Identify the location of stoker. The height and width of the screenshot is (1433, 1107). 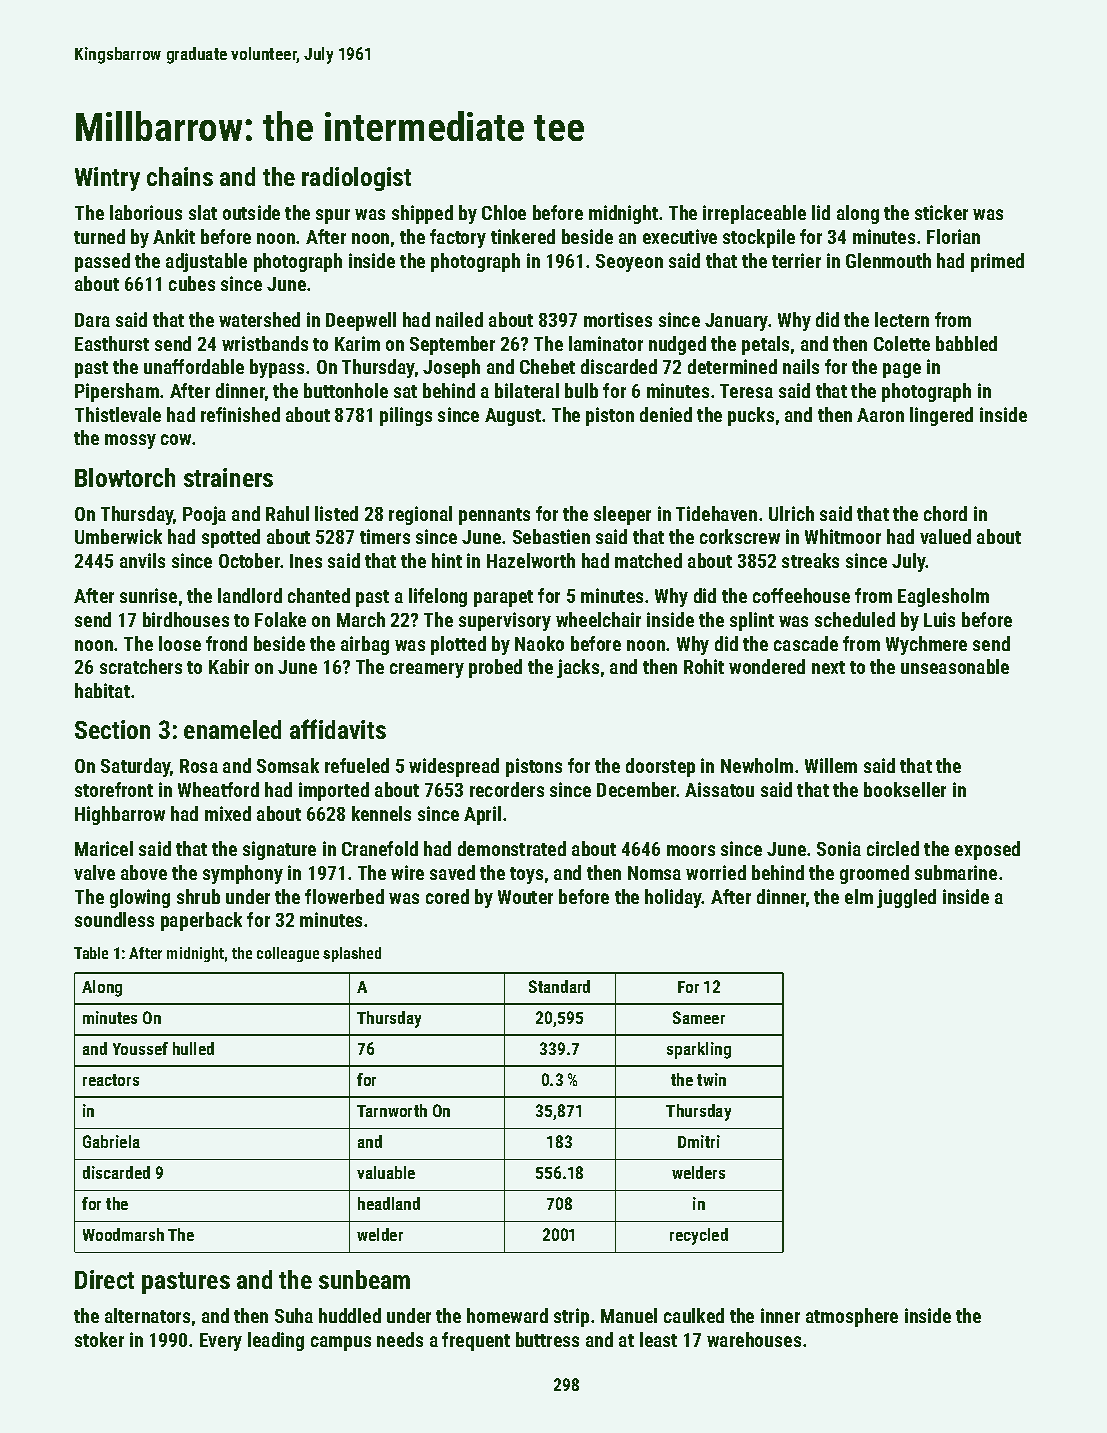
(99, 1339).
